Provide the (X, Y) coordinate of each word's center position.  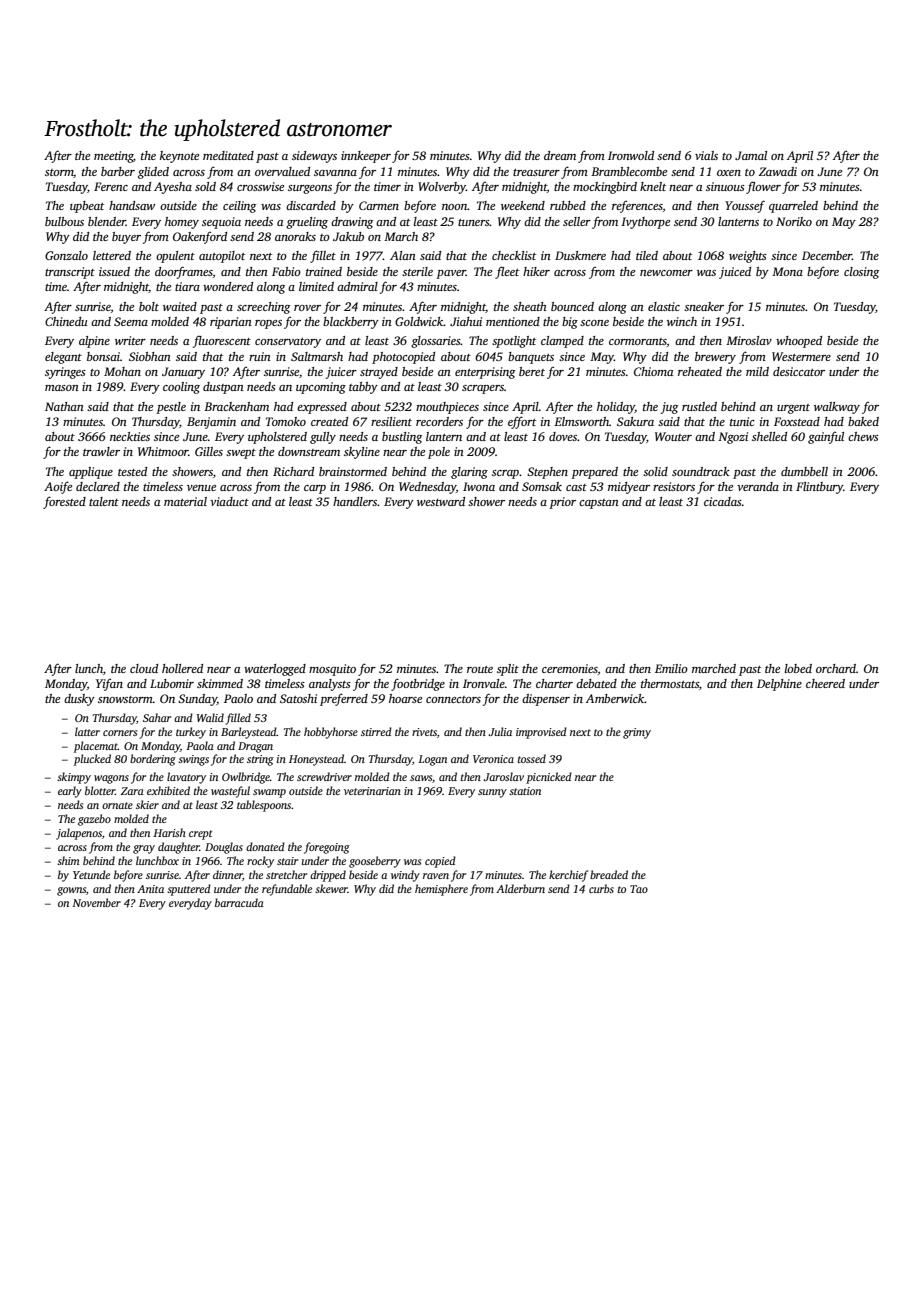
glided (153, 173)
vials (706, 155)
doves (563, 436)
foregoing (327, 848)
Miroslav (749, 340)
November (96, 902)
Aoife (58, 487)
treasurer (536, 172)
